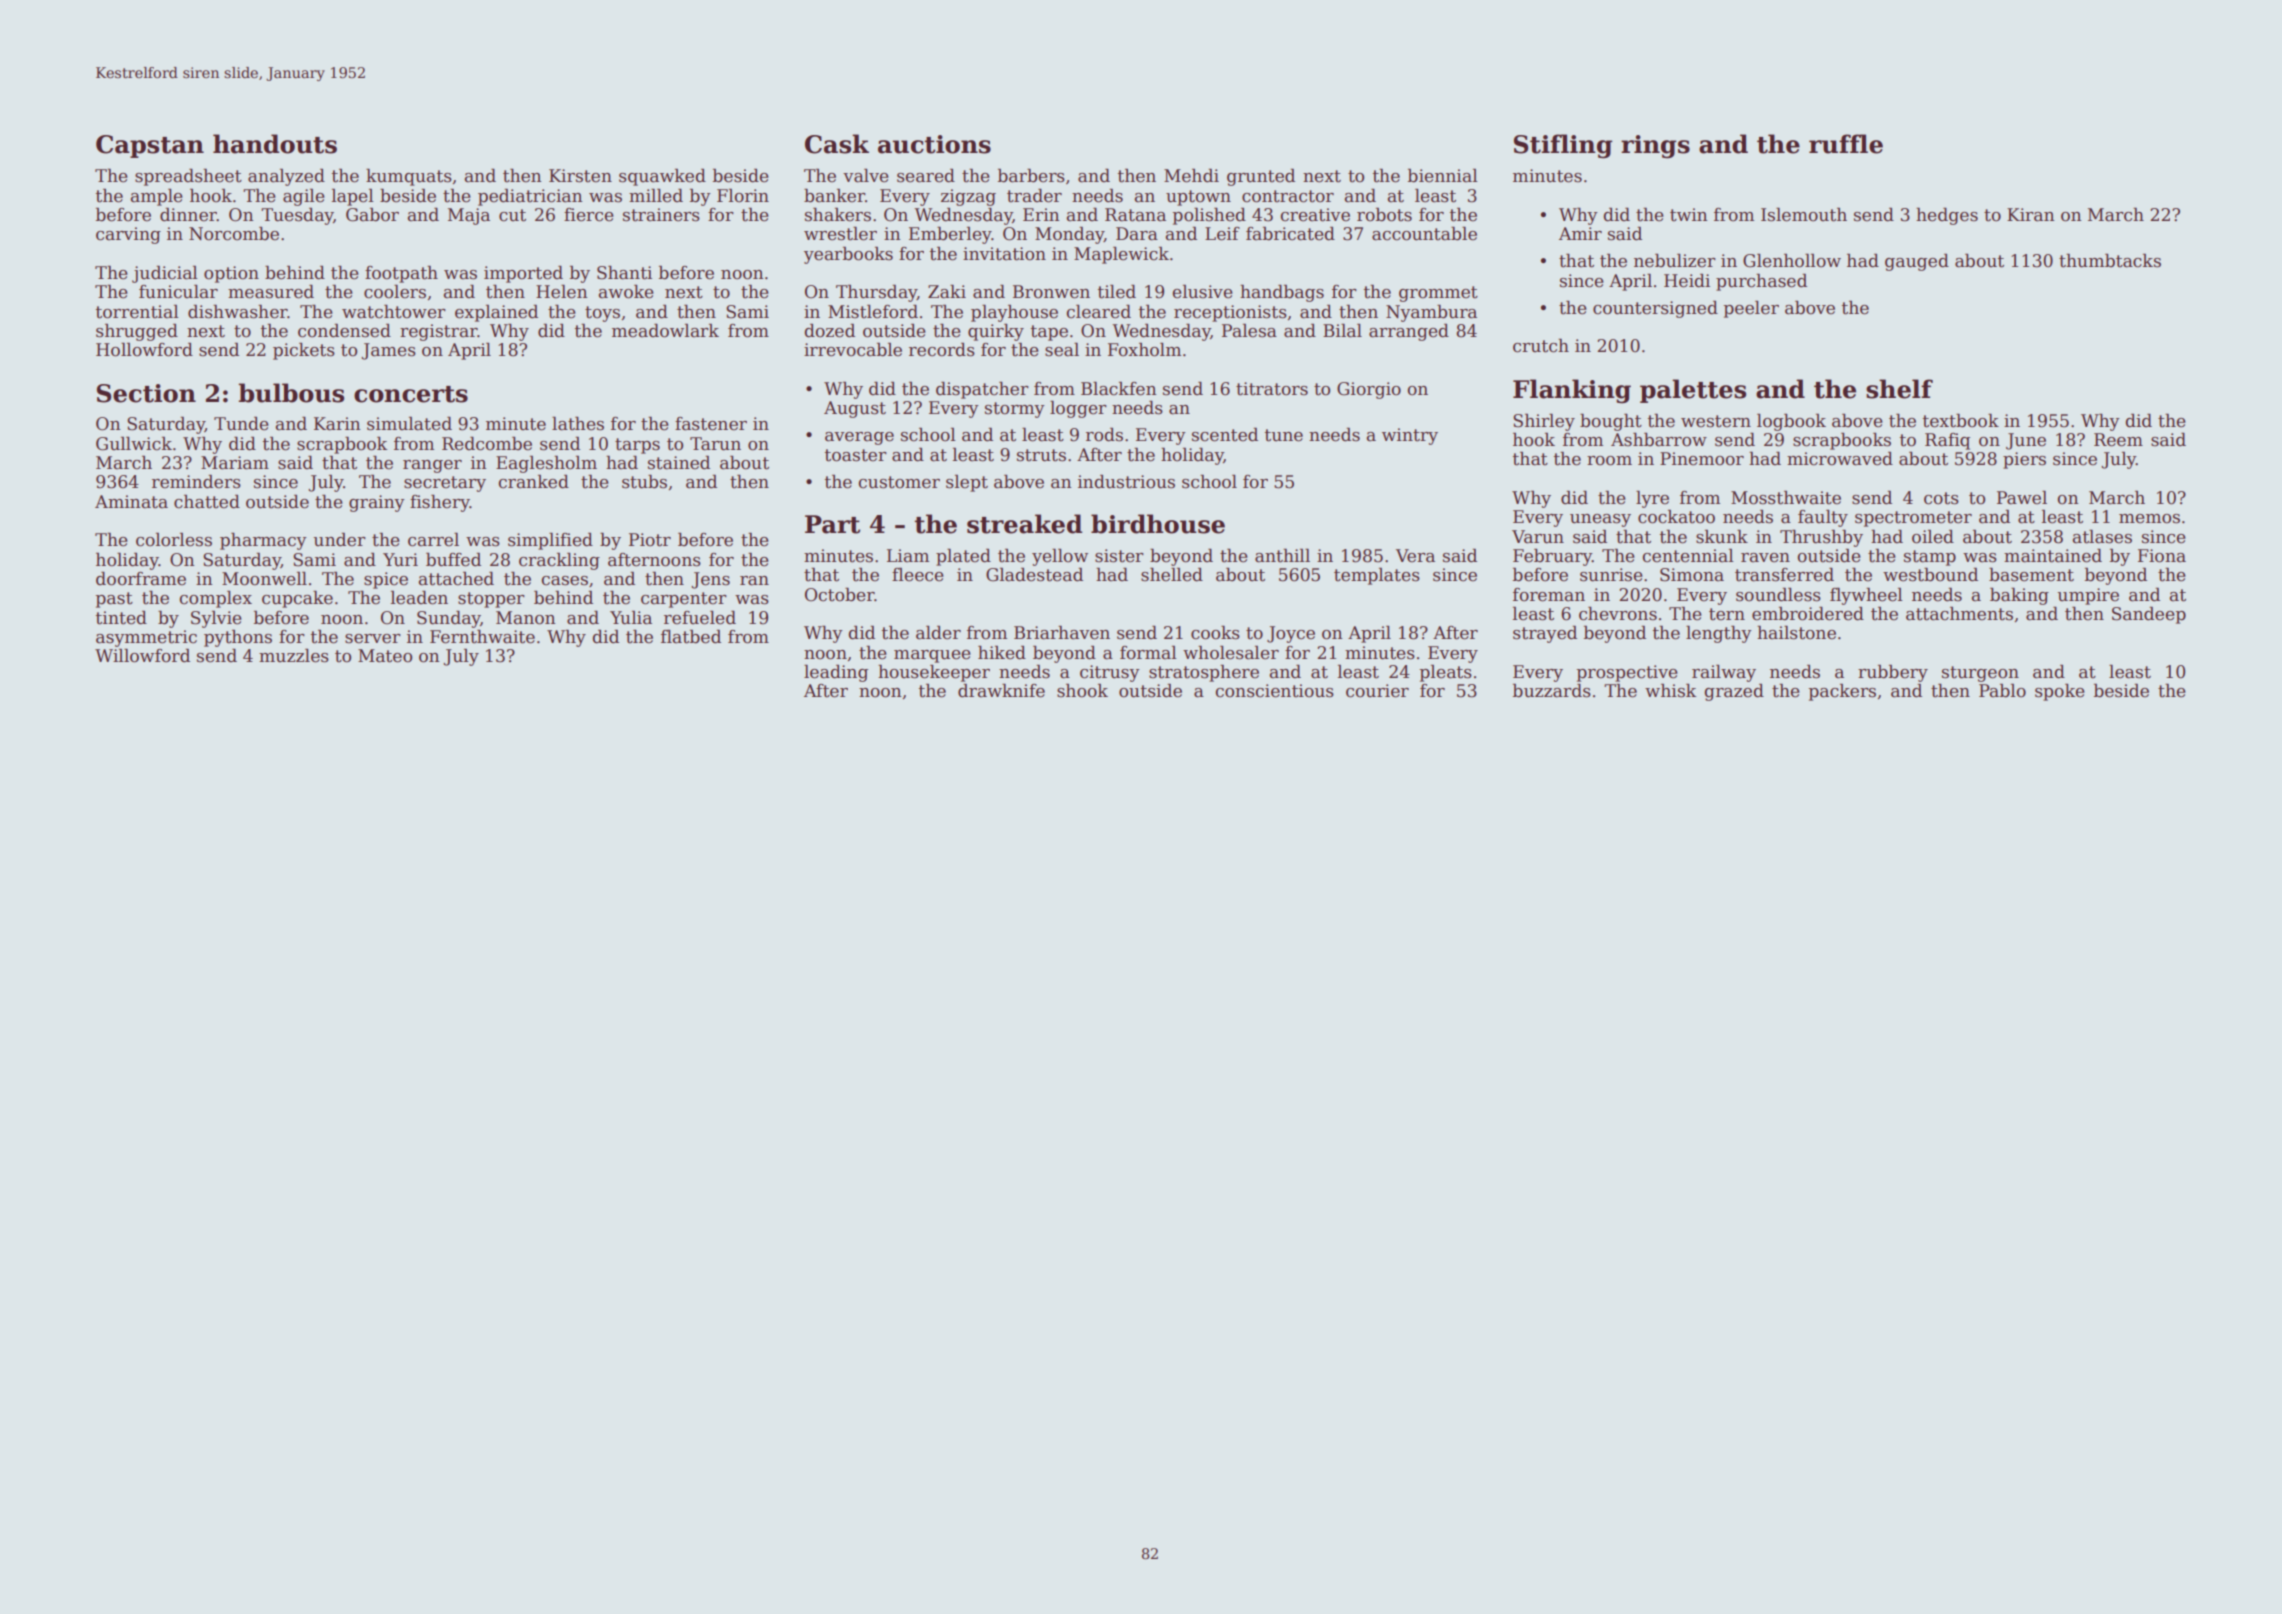 This page has height=1614, width=2282. What do you see at coordinates (546, 464) in the page?
I see `Eaglesholm` at bounding box center [546, 464].
